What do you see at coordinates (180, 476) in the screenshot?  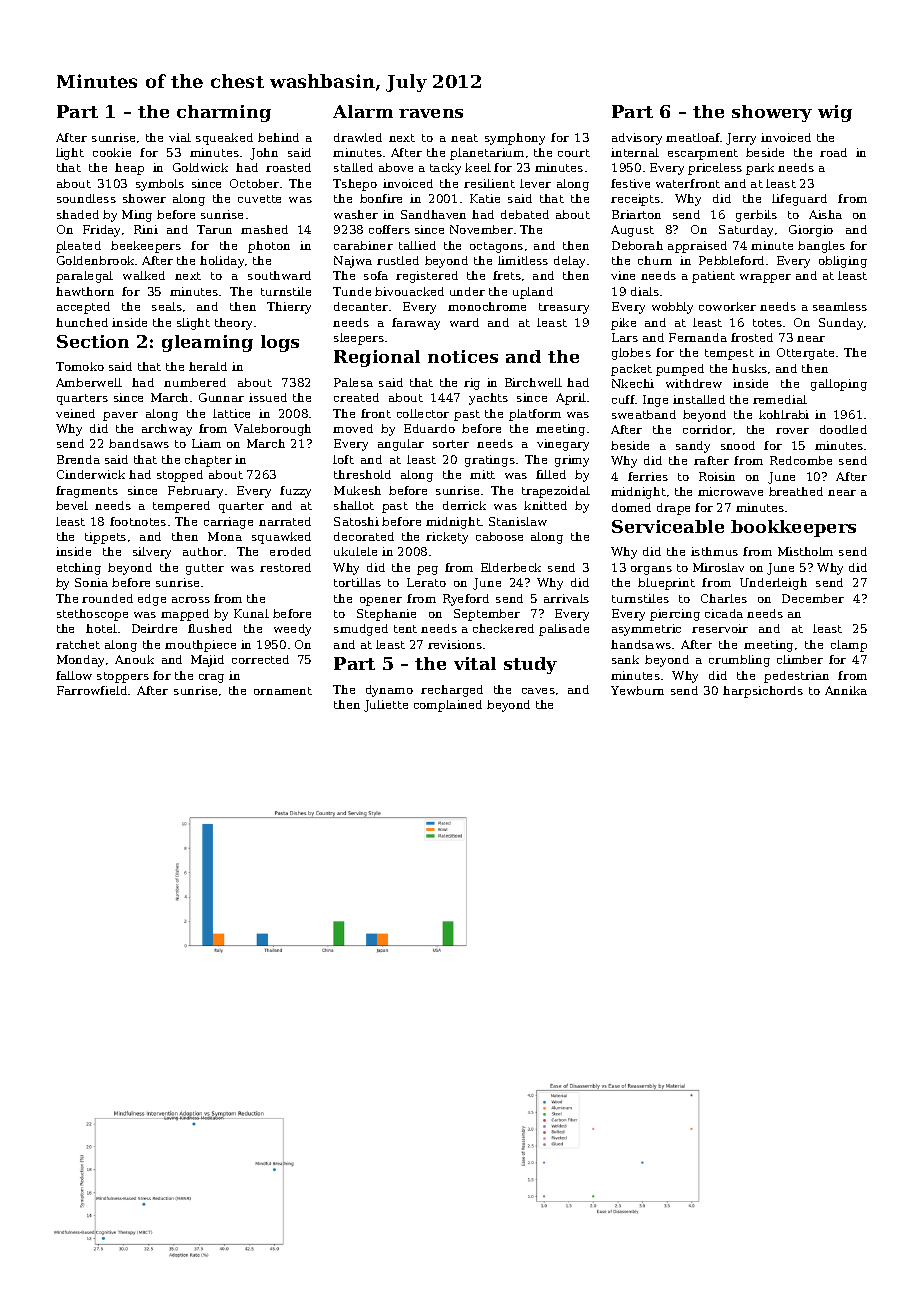 I see `stopped` at bounding box center [180, 476].
